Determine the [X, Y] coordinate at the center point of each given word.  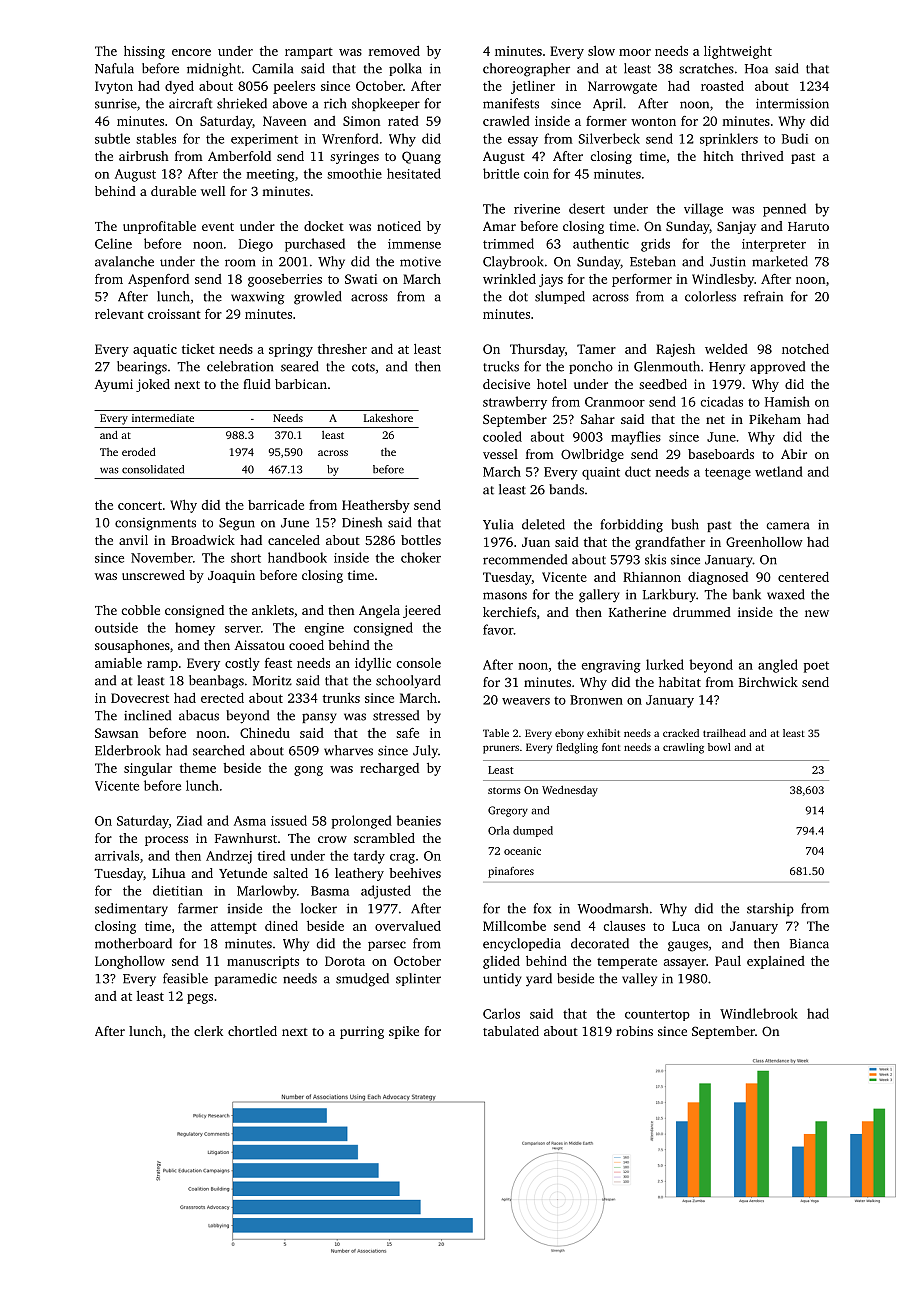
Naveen [284, 121]
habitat [680, 682]
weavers [526, 701]
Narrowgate [622, 87]
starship [770, 909]
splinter [418, 979]
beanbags [216, 682]
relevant [119, 314]
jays [551, 280]
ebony [569, 734]
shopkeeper [386, 104]
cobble [141, 610]
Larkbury [669, 596]
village [703, 210]
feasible [185, 978]
